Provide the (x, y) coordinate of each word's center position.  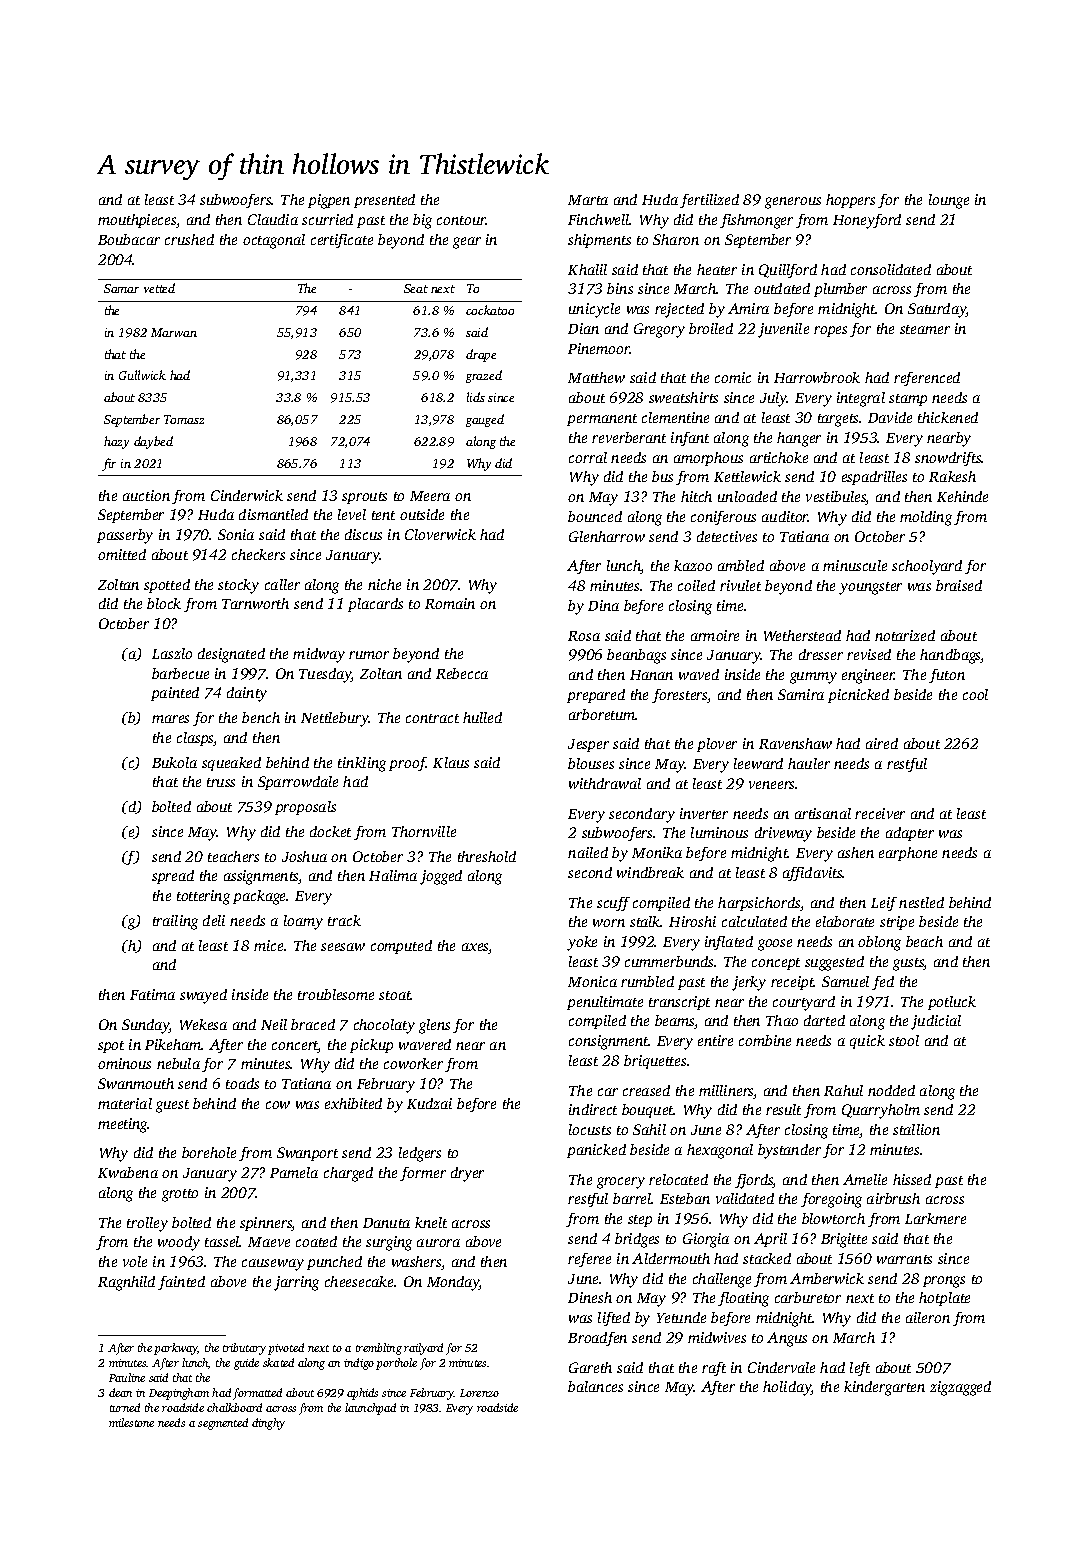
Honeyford (867, 221)
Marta (588, 200)
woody (179, 1243)
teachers (233, 856)
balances (595, 1386)
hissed (912, 1179)
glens (434, 1026)
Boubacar (129, 239)
